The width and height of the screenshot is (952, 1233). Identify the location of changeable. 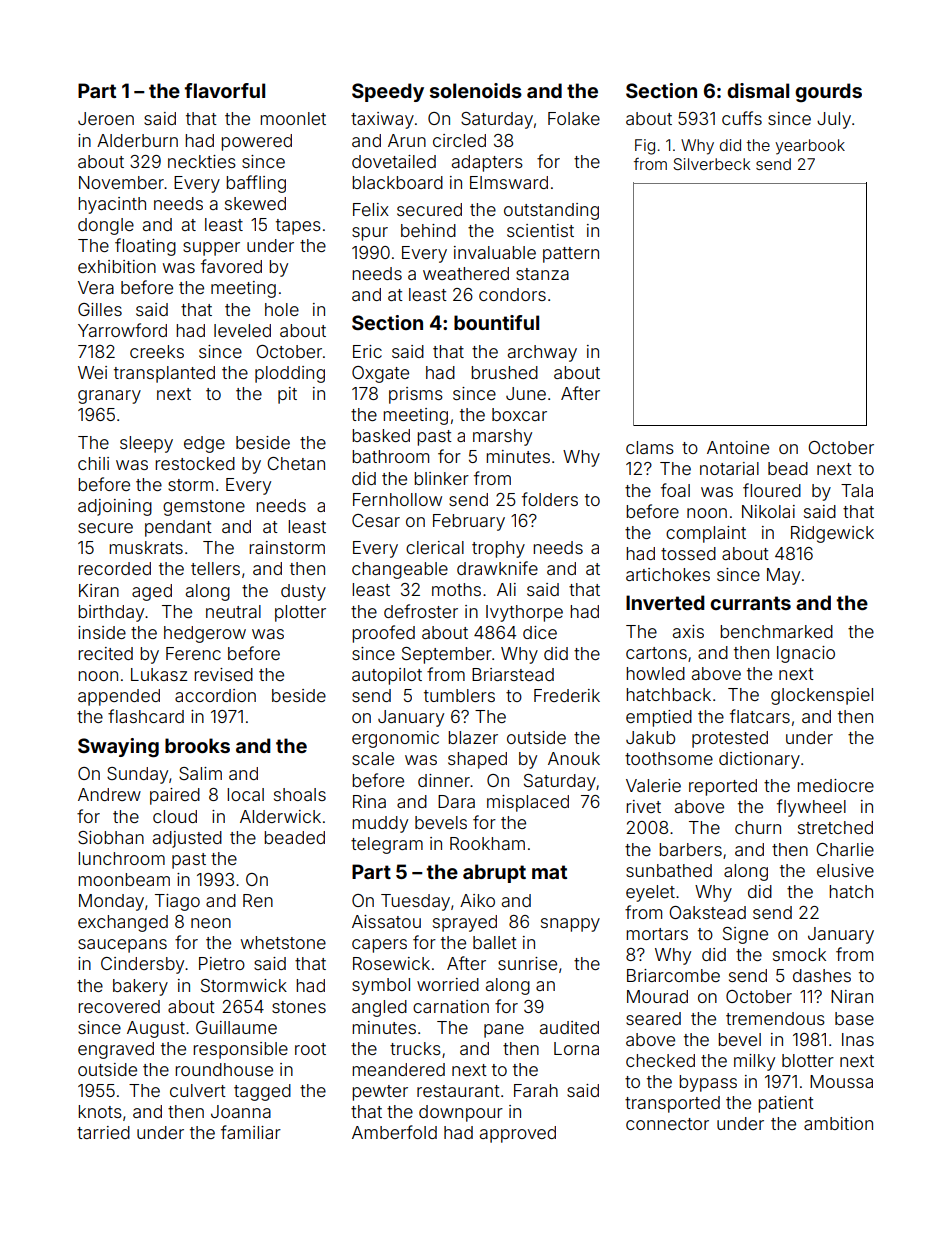
(400, 570).
